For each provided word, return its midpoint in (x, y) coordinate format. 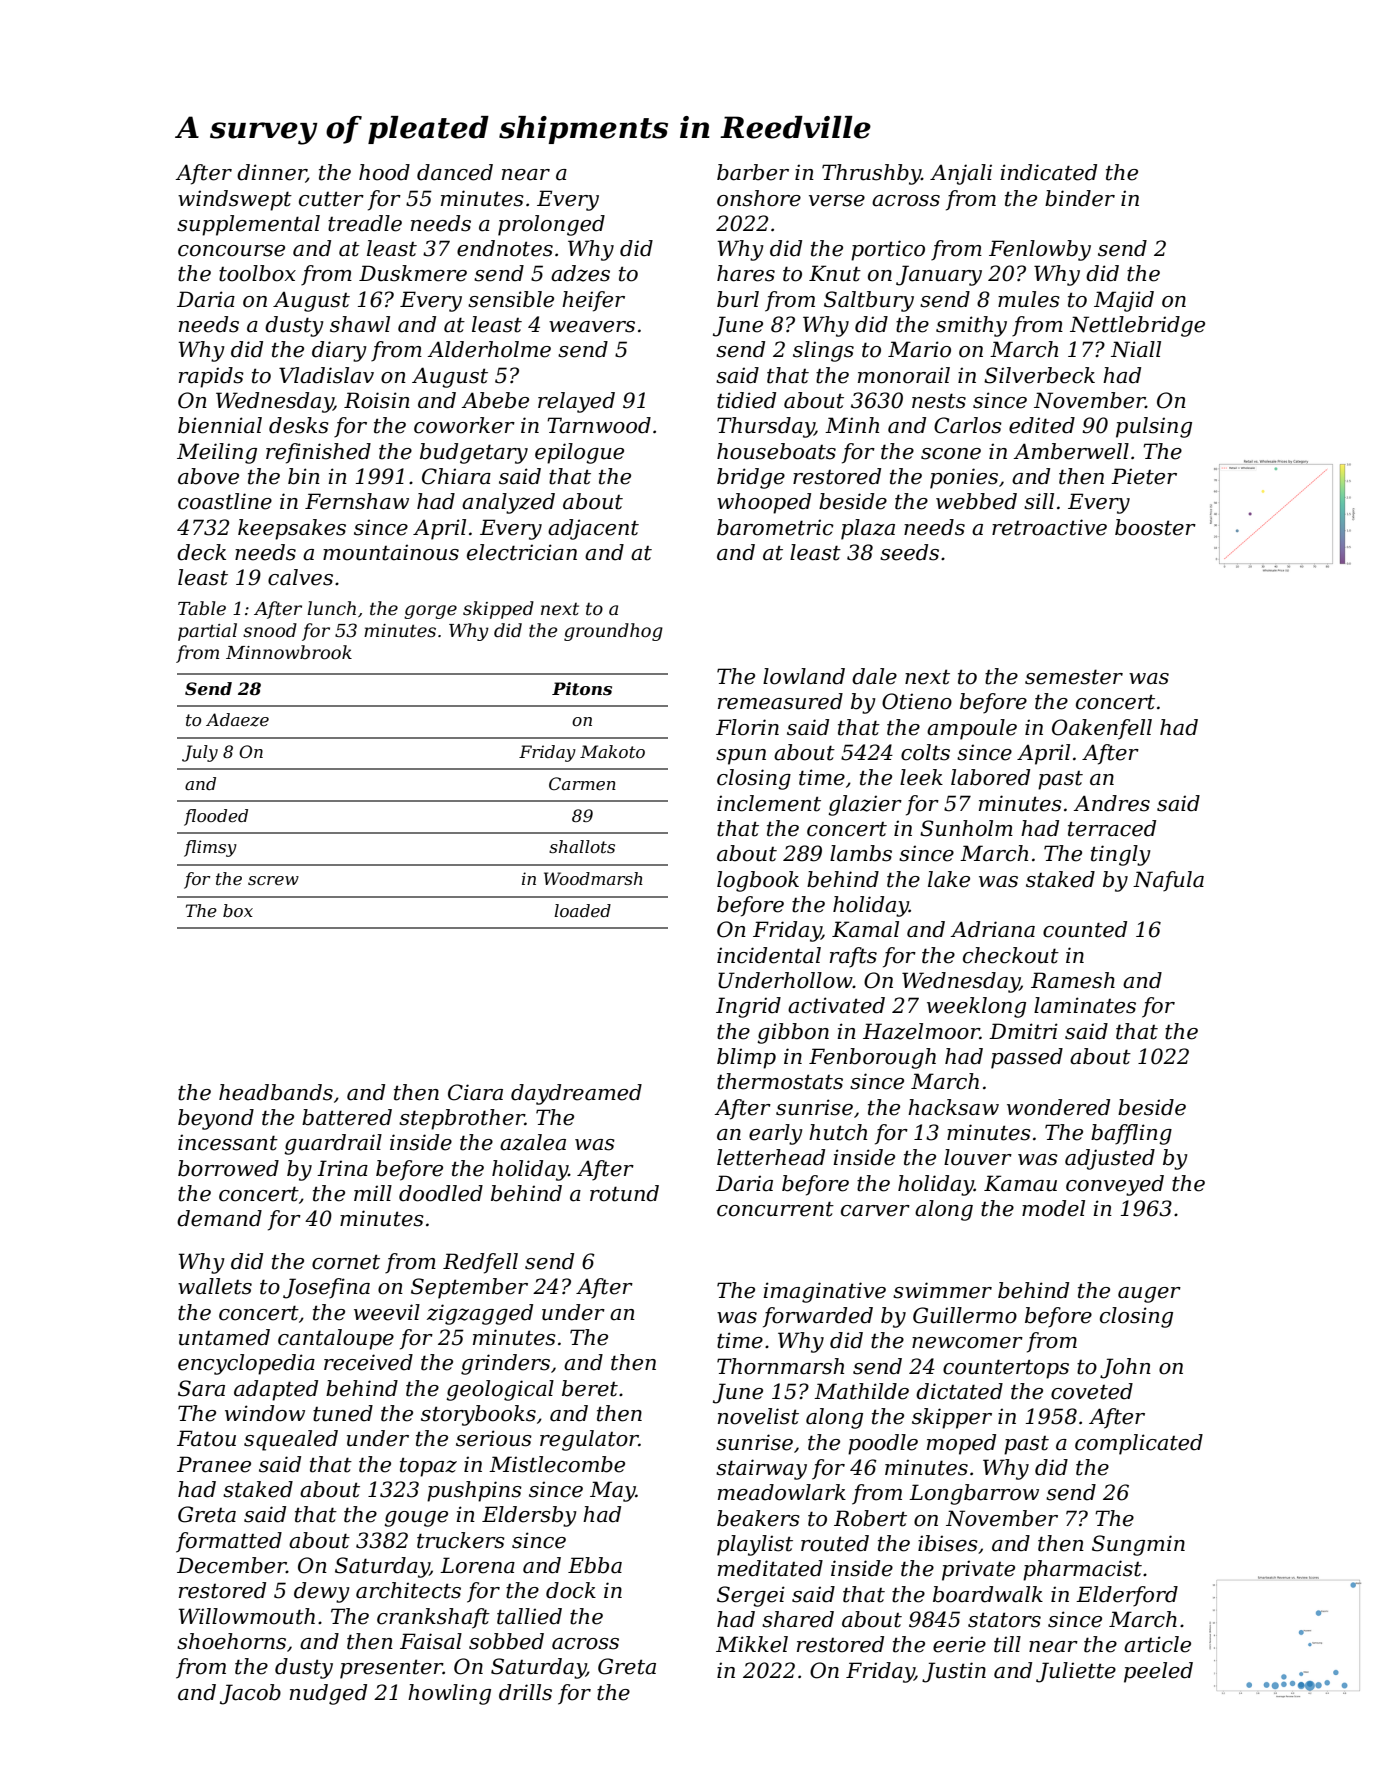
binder (1080, 198)
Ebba (595, 1565)
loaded (582, 910)
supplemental (248, 225)
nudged (328, 1694)
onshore (759, 198)
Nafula (1168, 881)
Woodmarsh (593, 878)
